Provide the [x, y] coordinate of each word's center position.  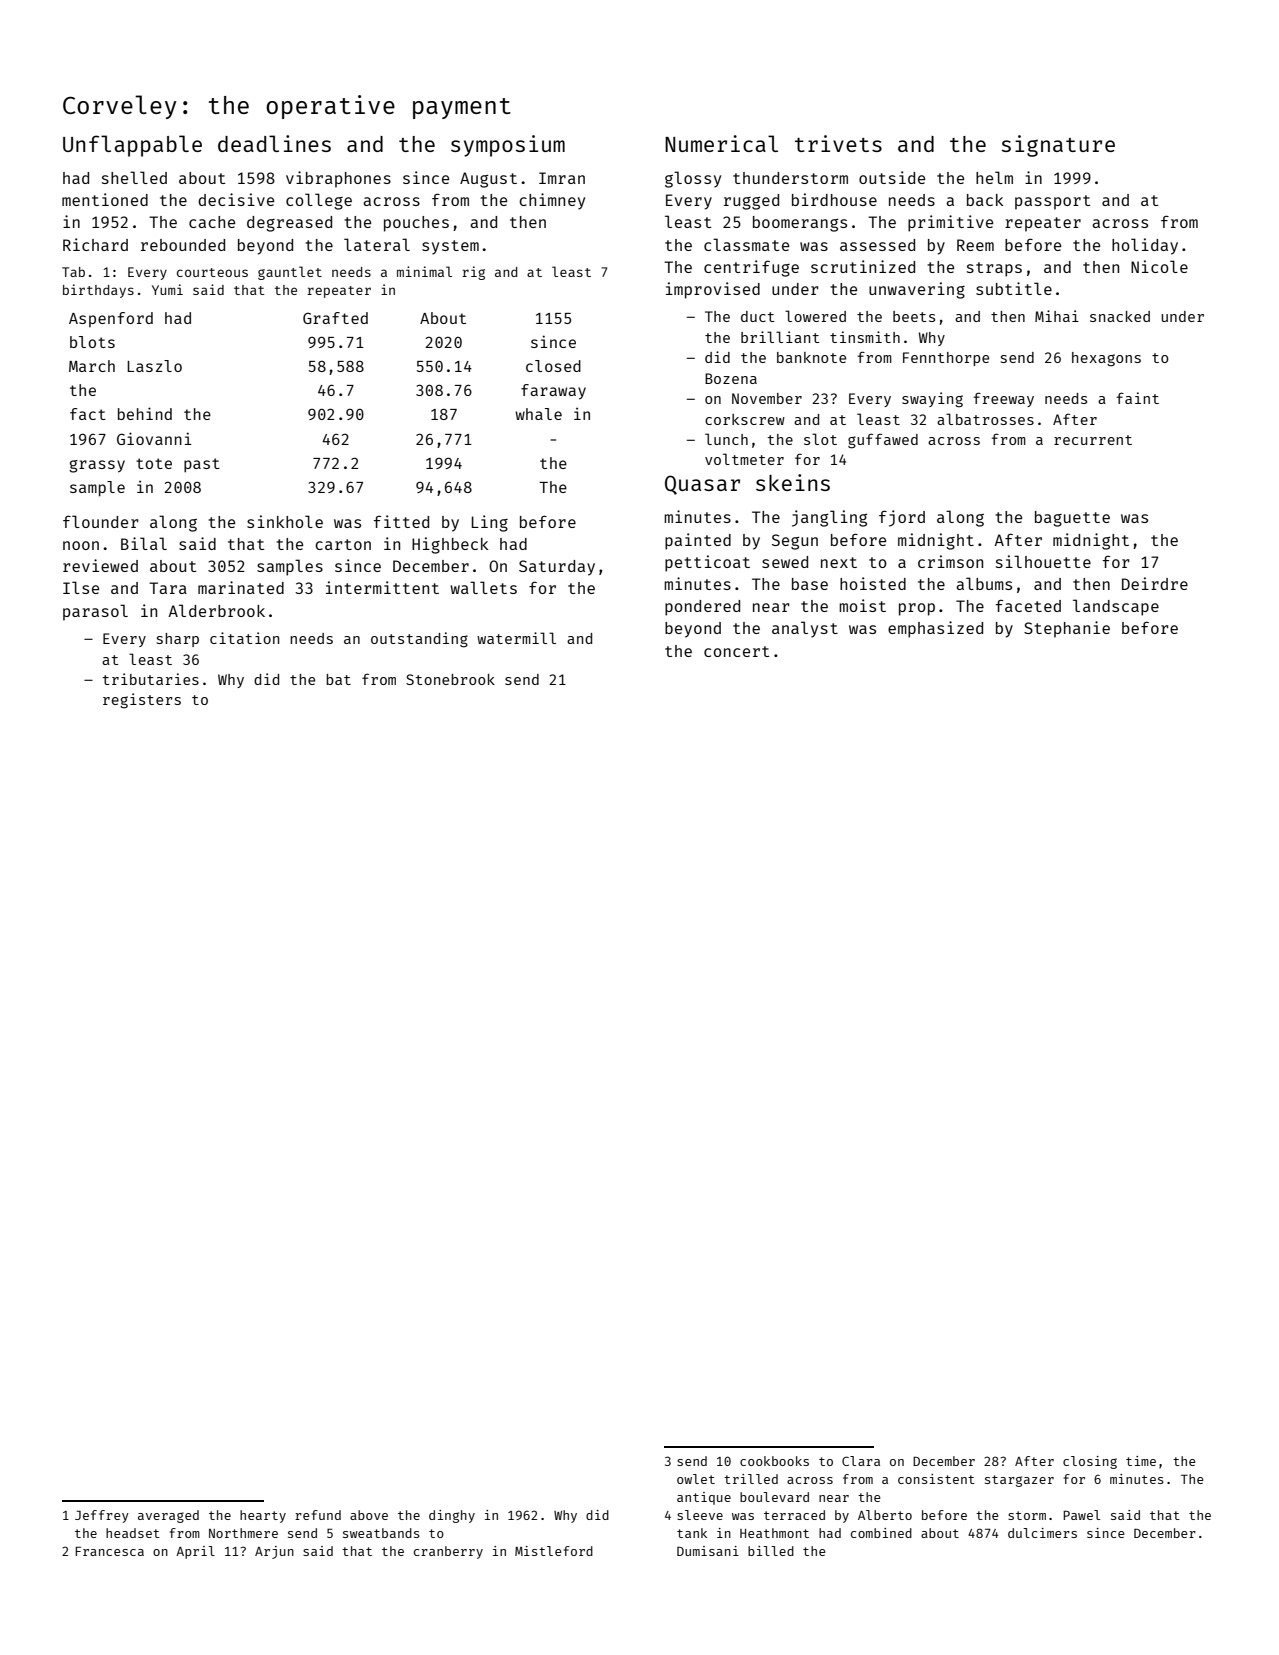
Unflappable [132, 146]
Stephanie [1067, 629]
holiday [1145, 246]
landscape [1116, 607]
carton [343, 544]
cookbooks [774, 1461]
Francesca [109, 1551]
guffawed [883, 441]
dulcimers [1042, 1533]
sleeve [700, 1515]
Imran [562, 178]
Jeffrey [102, 1516]
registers [142, 701]
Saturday [557, 568]
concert [736, 651]
